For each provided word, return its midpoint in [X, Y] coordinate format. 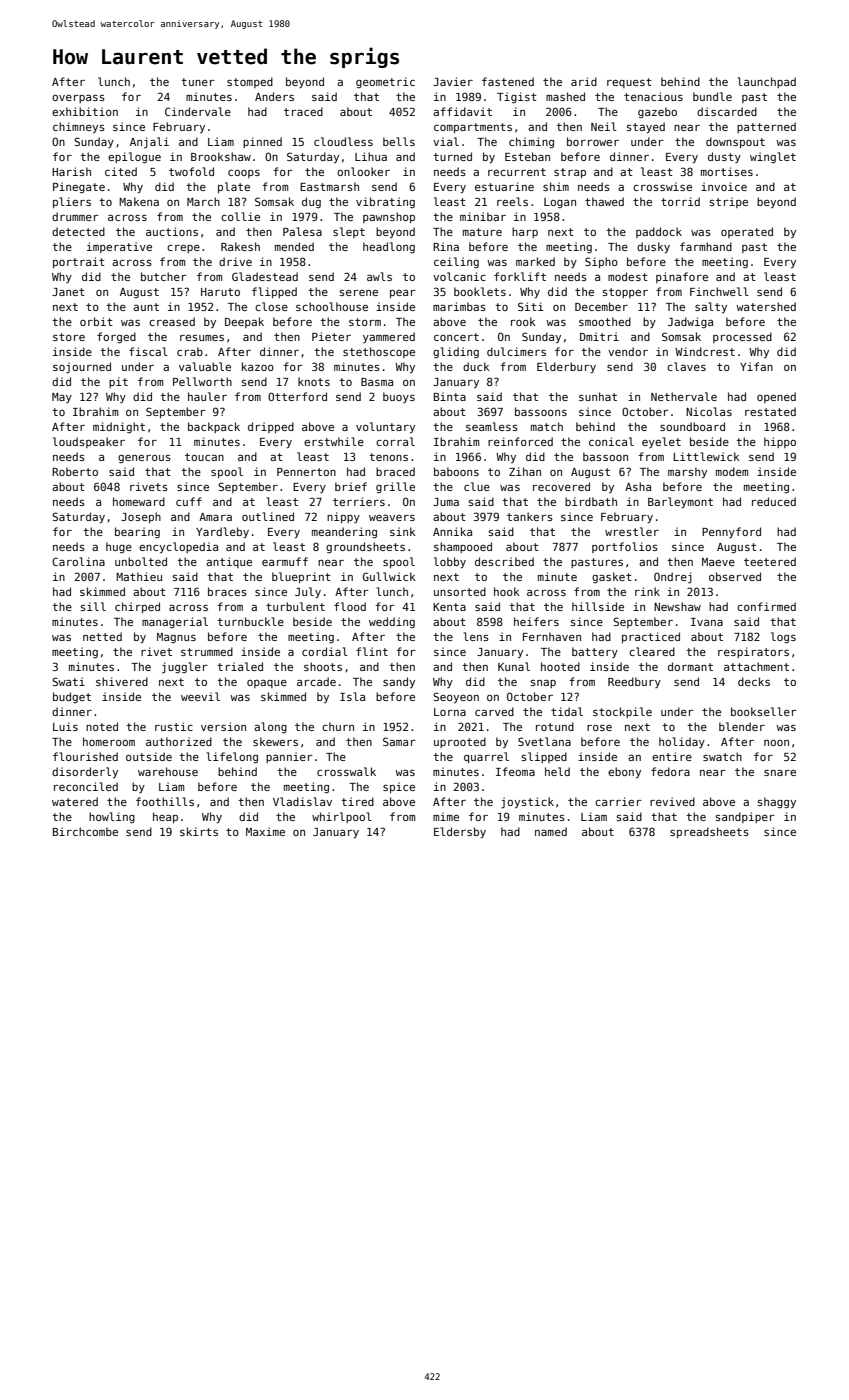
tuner [198, 82]
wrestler [632, 531]
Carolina [78, 561]
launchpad [766, 82]
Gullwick [389, 576]
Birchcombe [85, 831]
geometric [385, 82]
